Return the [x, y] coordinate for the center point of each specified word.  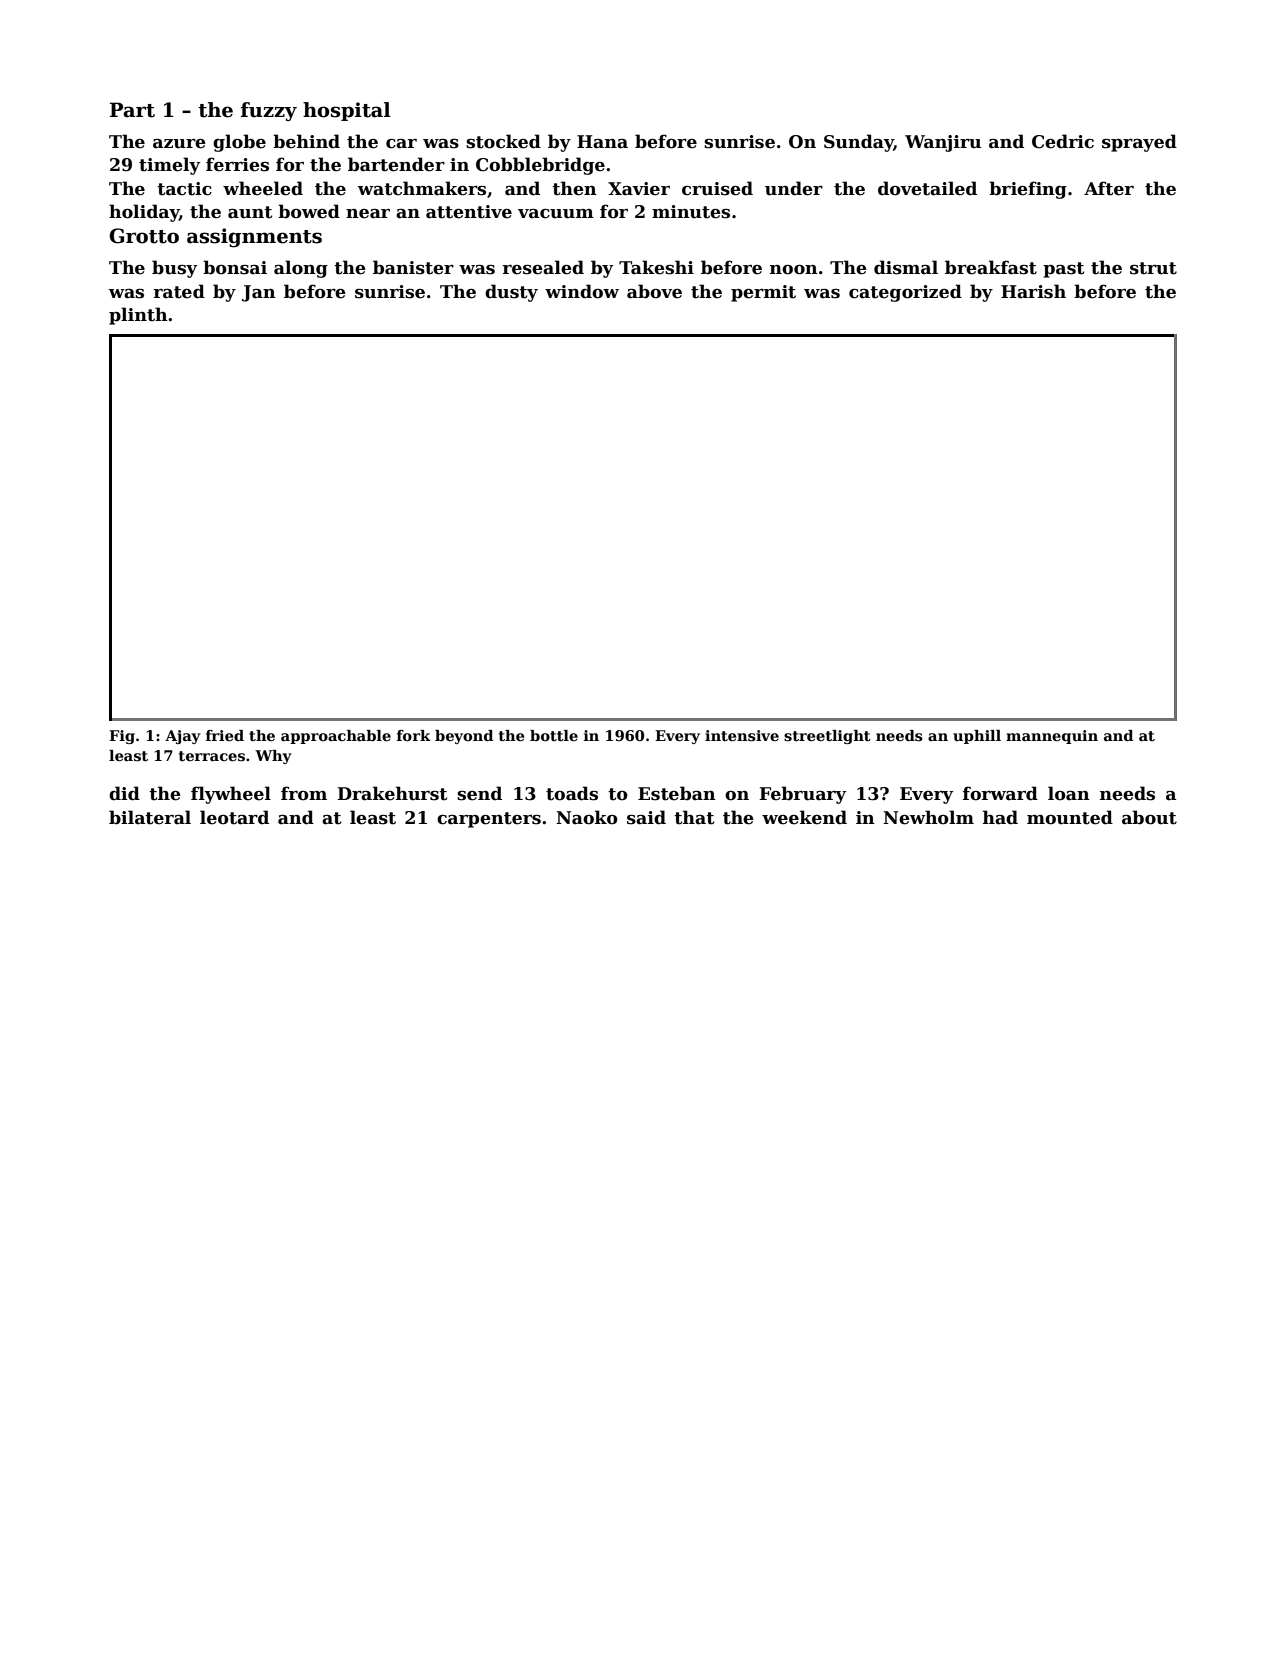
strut [1153, 268]
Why [273, 757]
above [654, 291]
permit [763, 293]
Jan [259, 293]
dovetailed [927, 188]
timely [169, 166]
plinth [138, 316]
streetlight [827, 737]
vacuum [556, 214]
